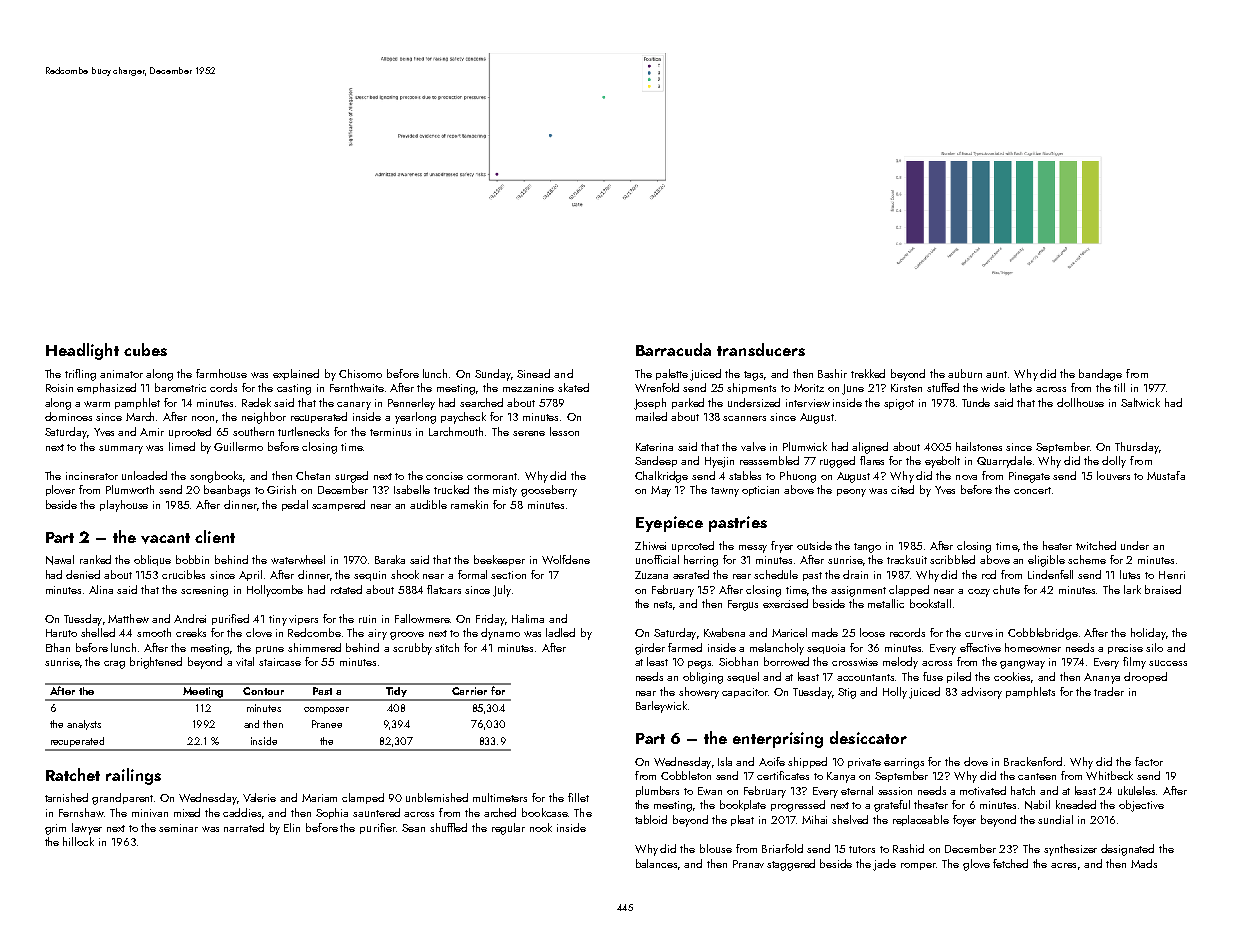 The width and height of the image is (1233, 952). Describe the element at coordinates (560, 632) in the image. I see `ladled` at that location.
